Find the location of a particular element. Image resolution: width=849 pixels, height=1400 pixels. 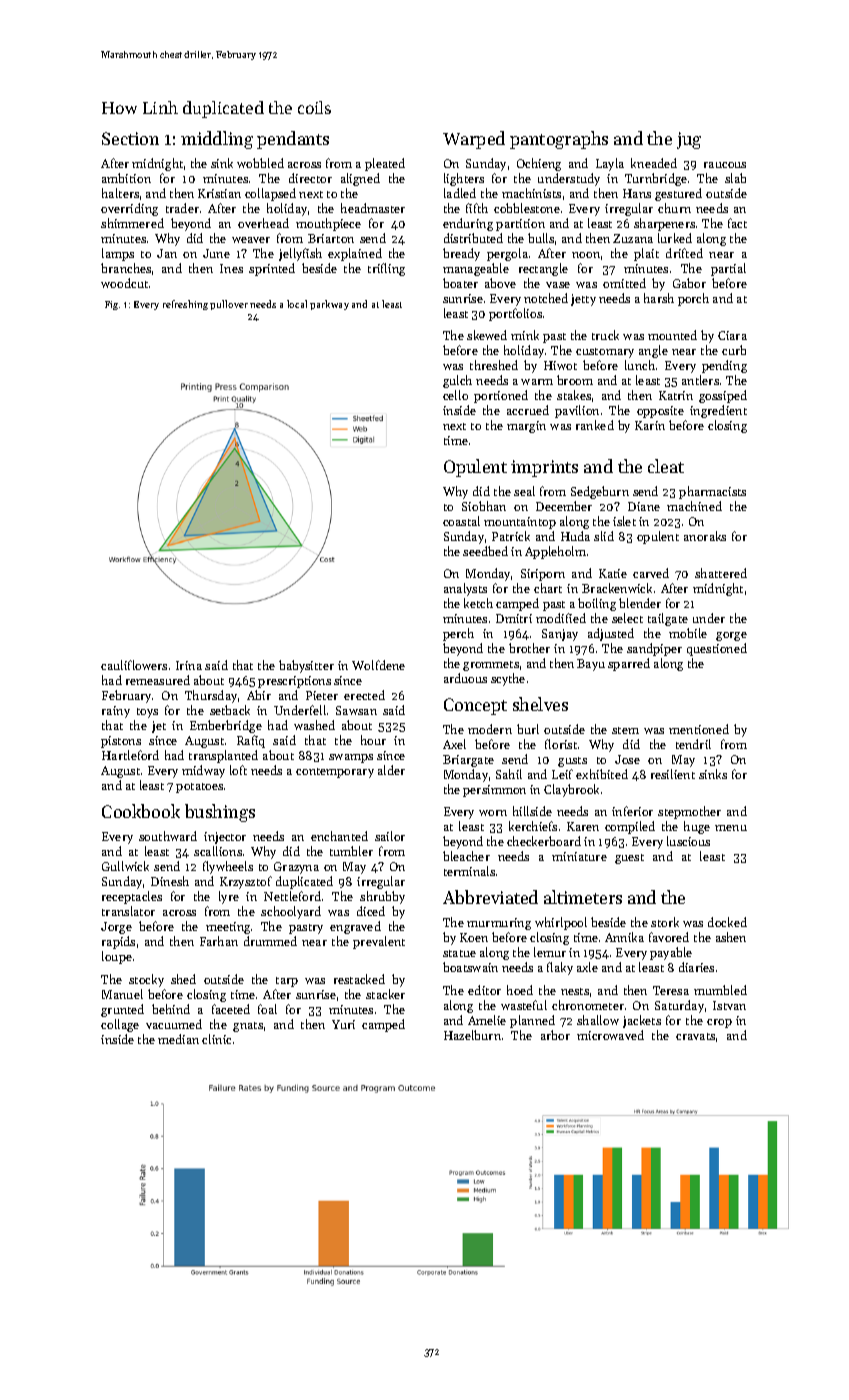

sparred is located at coordinates (629, 664).
